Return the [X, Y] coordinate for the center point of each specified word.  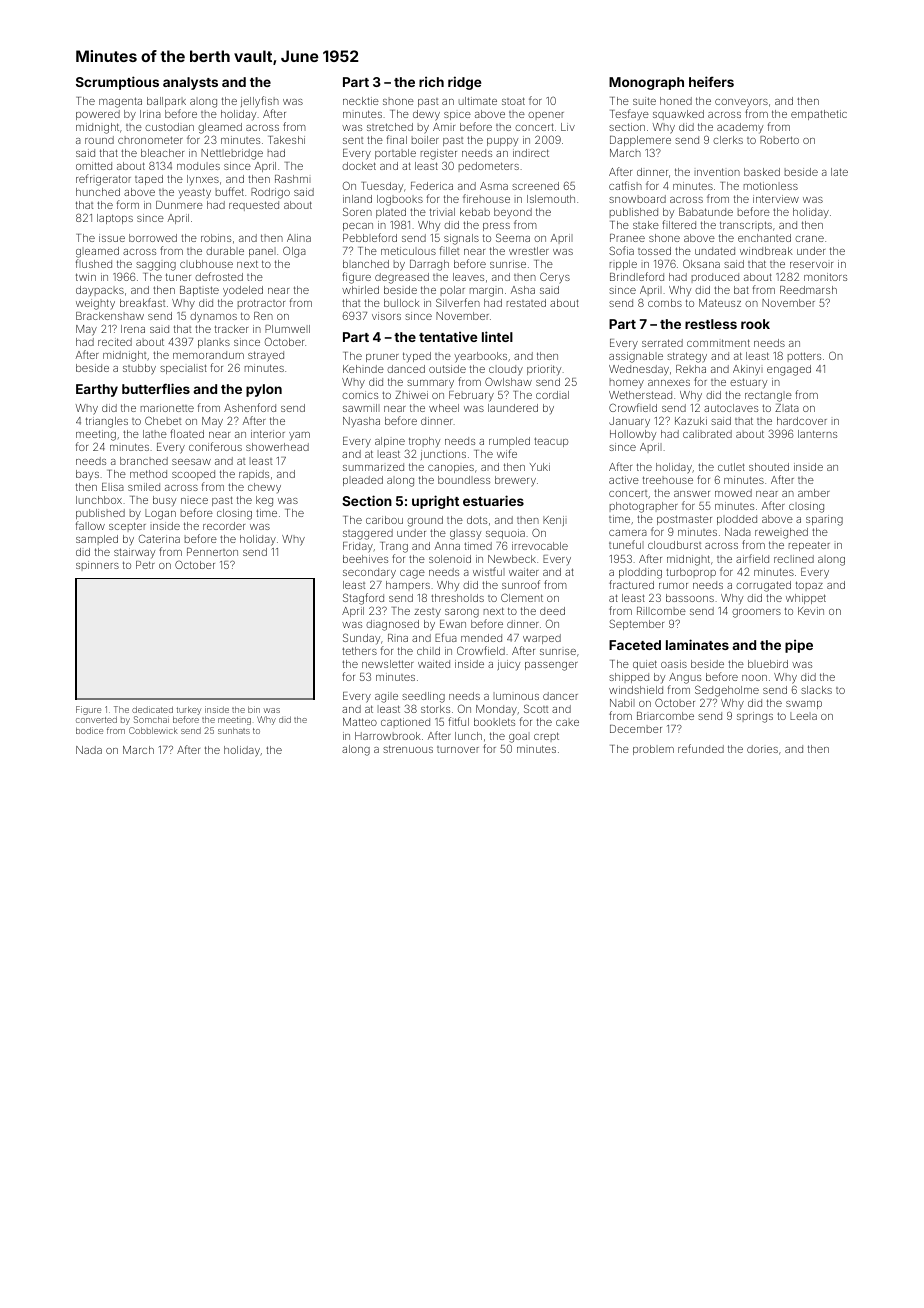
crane [809, 239]
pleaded [363, 481]
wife [507, 453]
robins [216, 238]
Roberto [779, 140]
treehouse [668, 480]
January [629, 422]
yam [299, 436]
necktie [361, 101]
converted [96, 719]
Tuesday [382, 187]
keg [264, 501]
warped [542, 639]
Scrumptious [117, 83]
